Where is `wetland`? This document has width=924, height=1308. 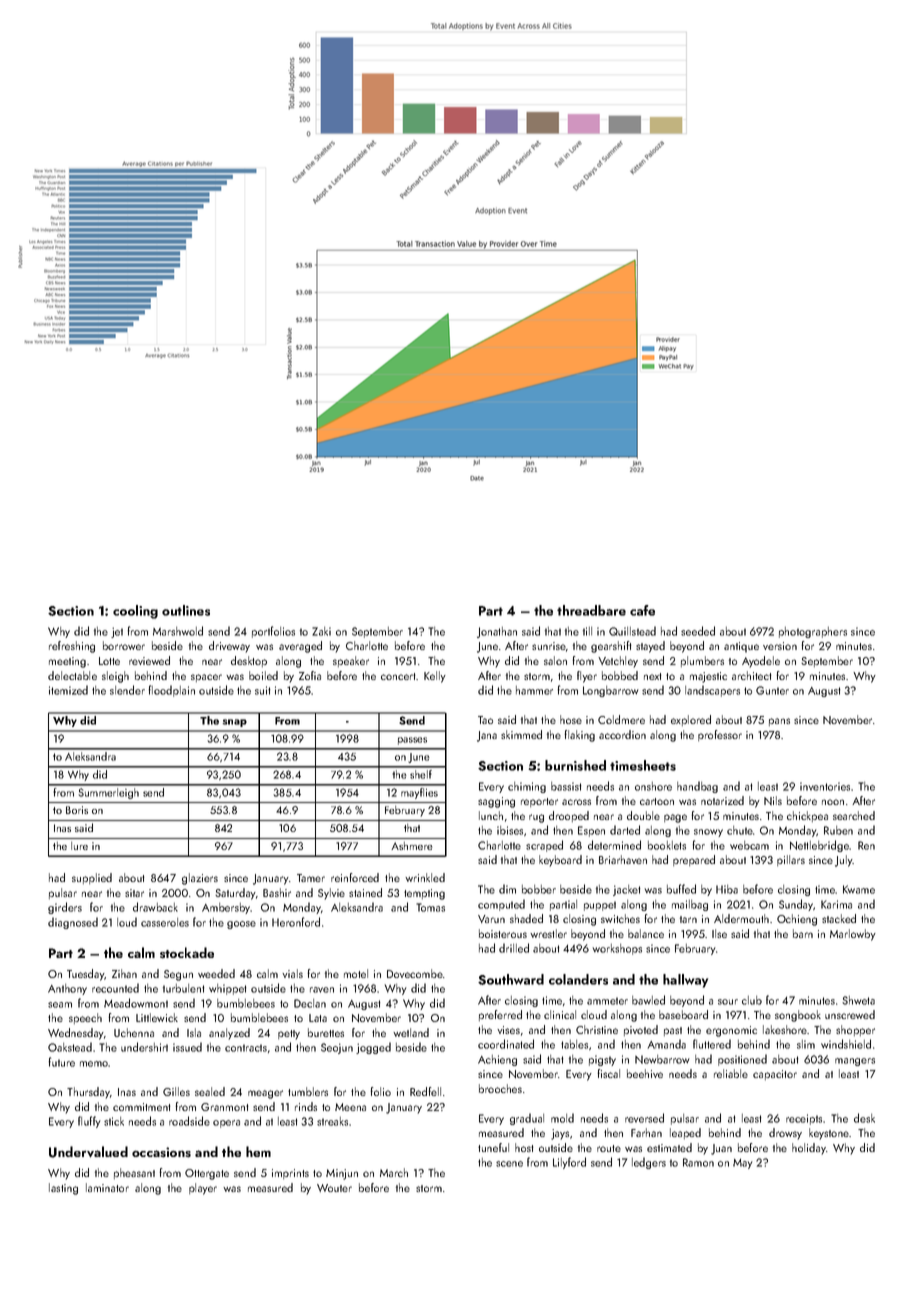
wetland is located at coordinates (411, 1032).
